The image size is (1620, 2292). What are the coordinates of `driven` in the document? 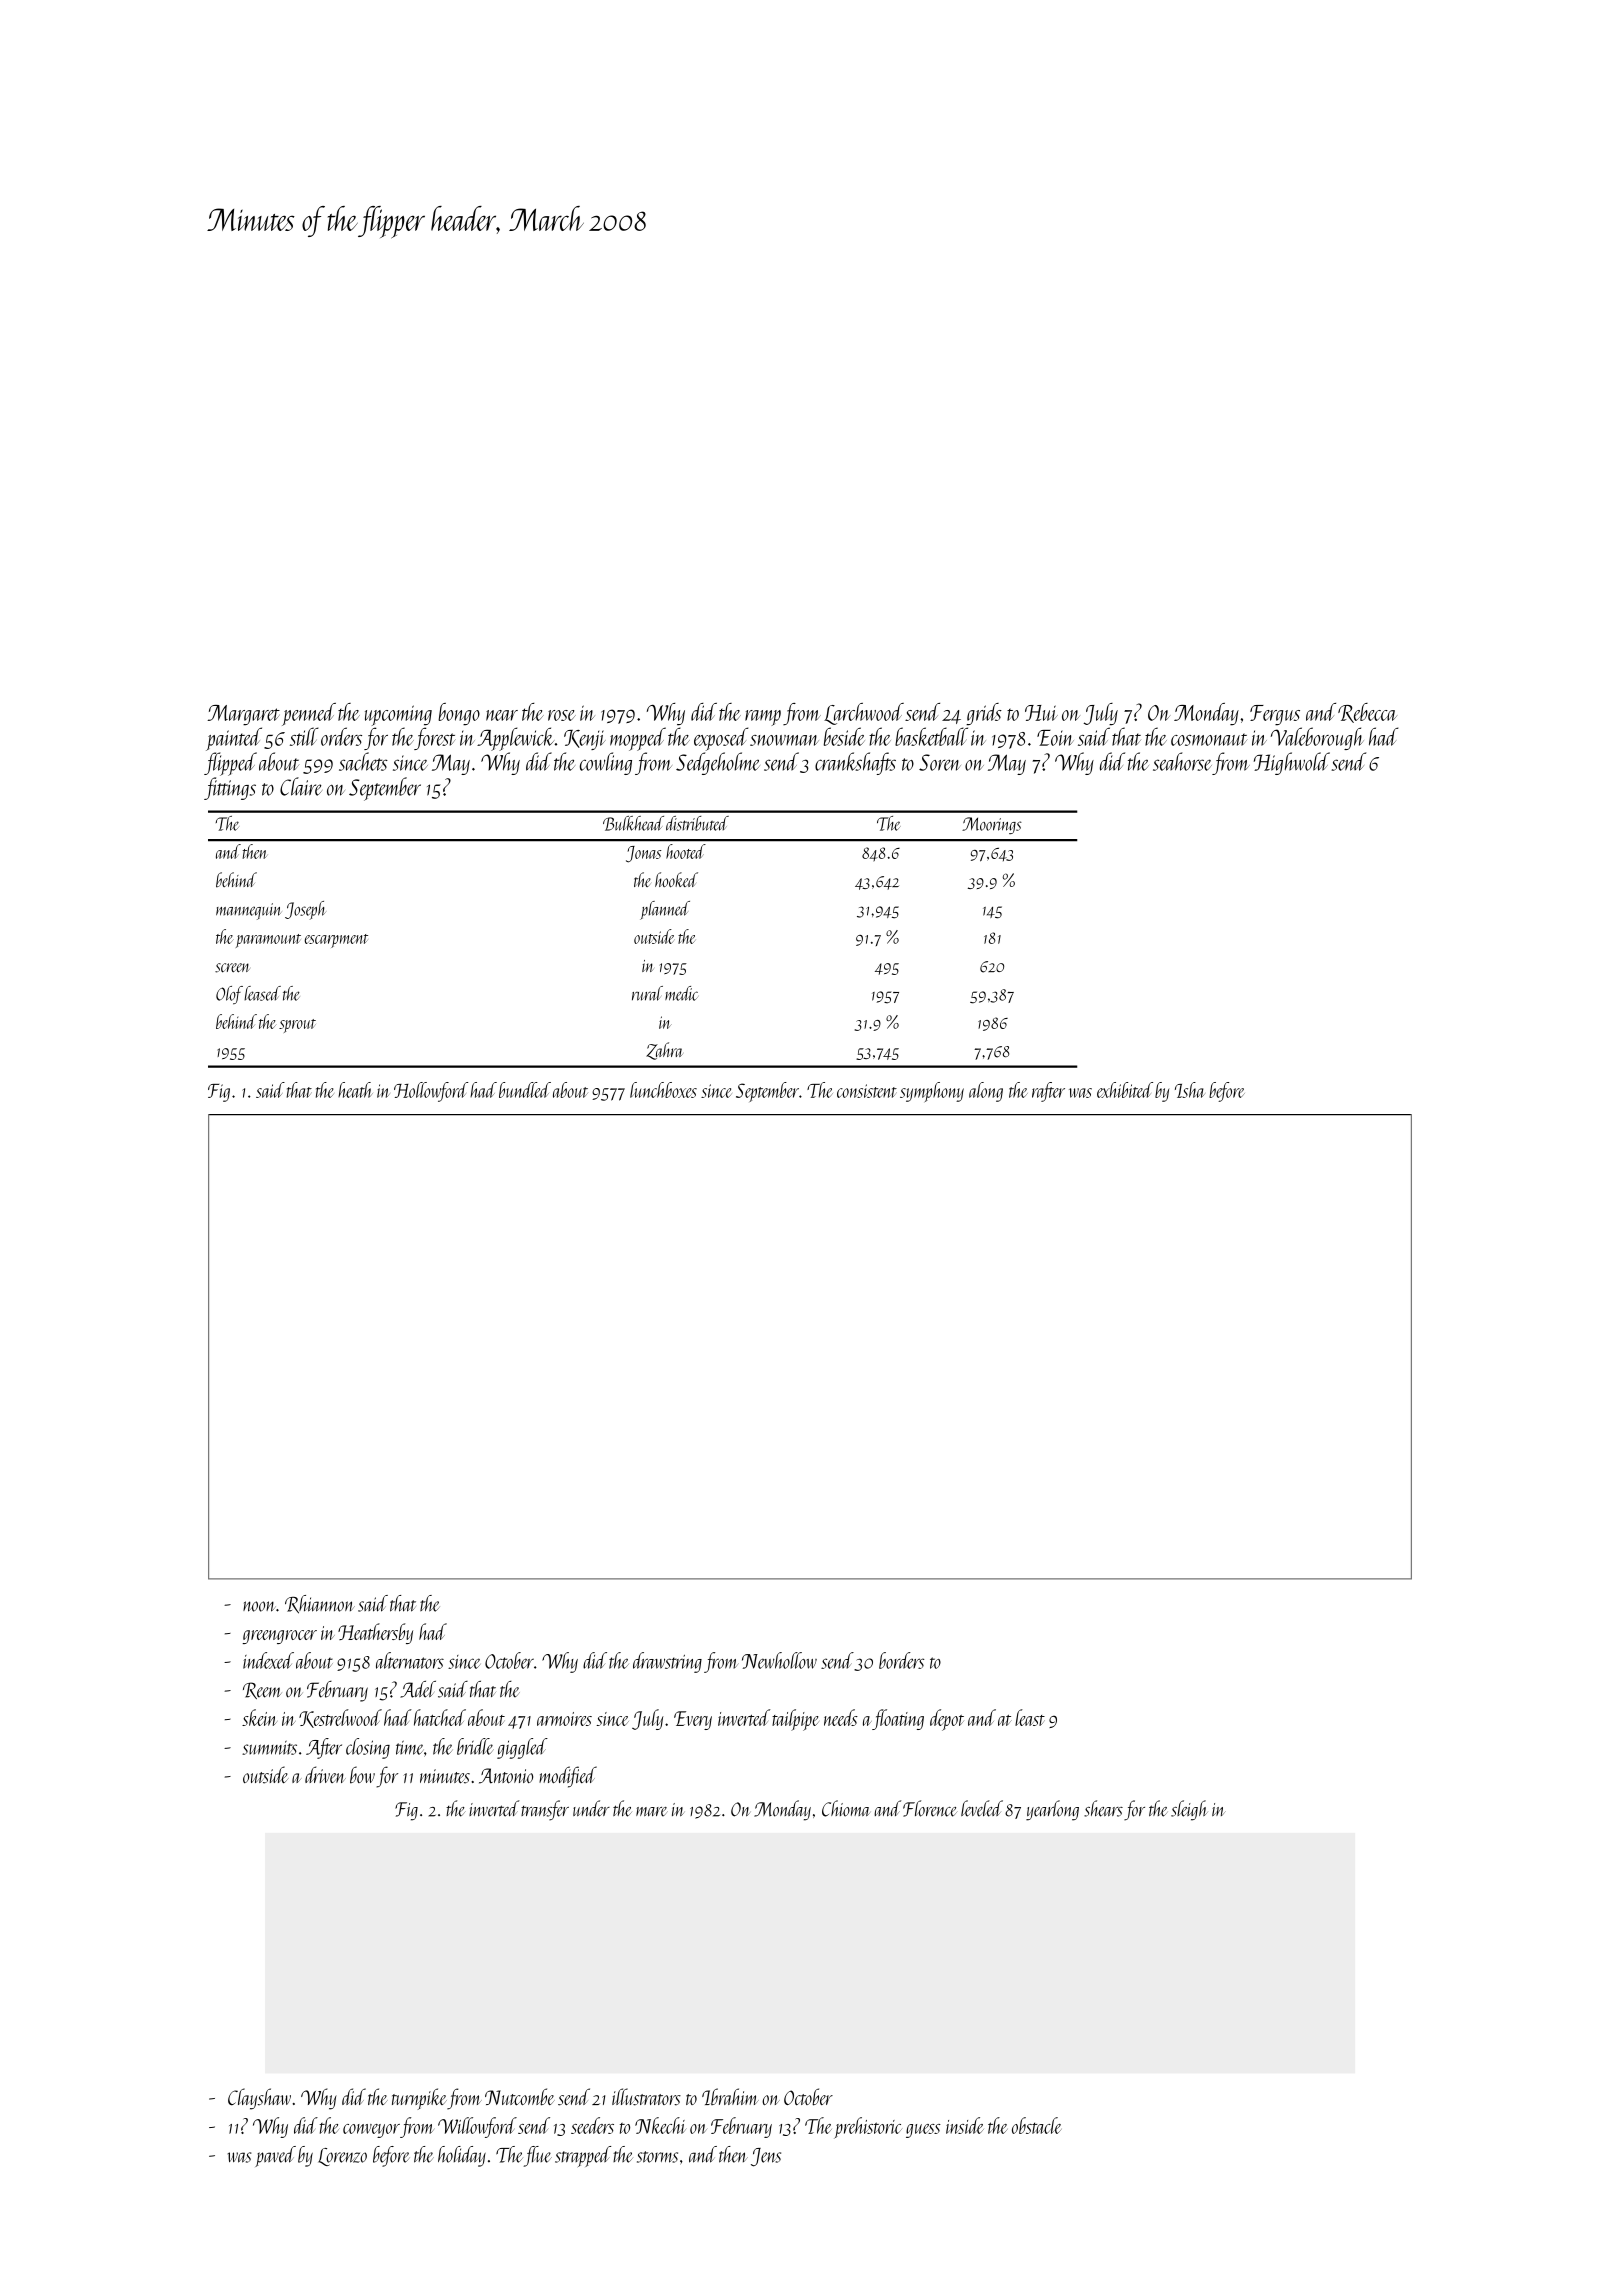 It's located at (325, 1774).
